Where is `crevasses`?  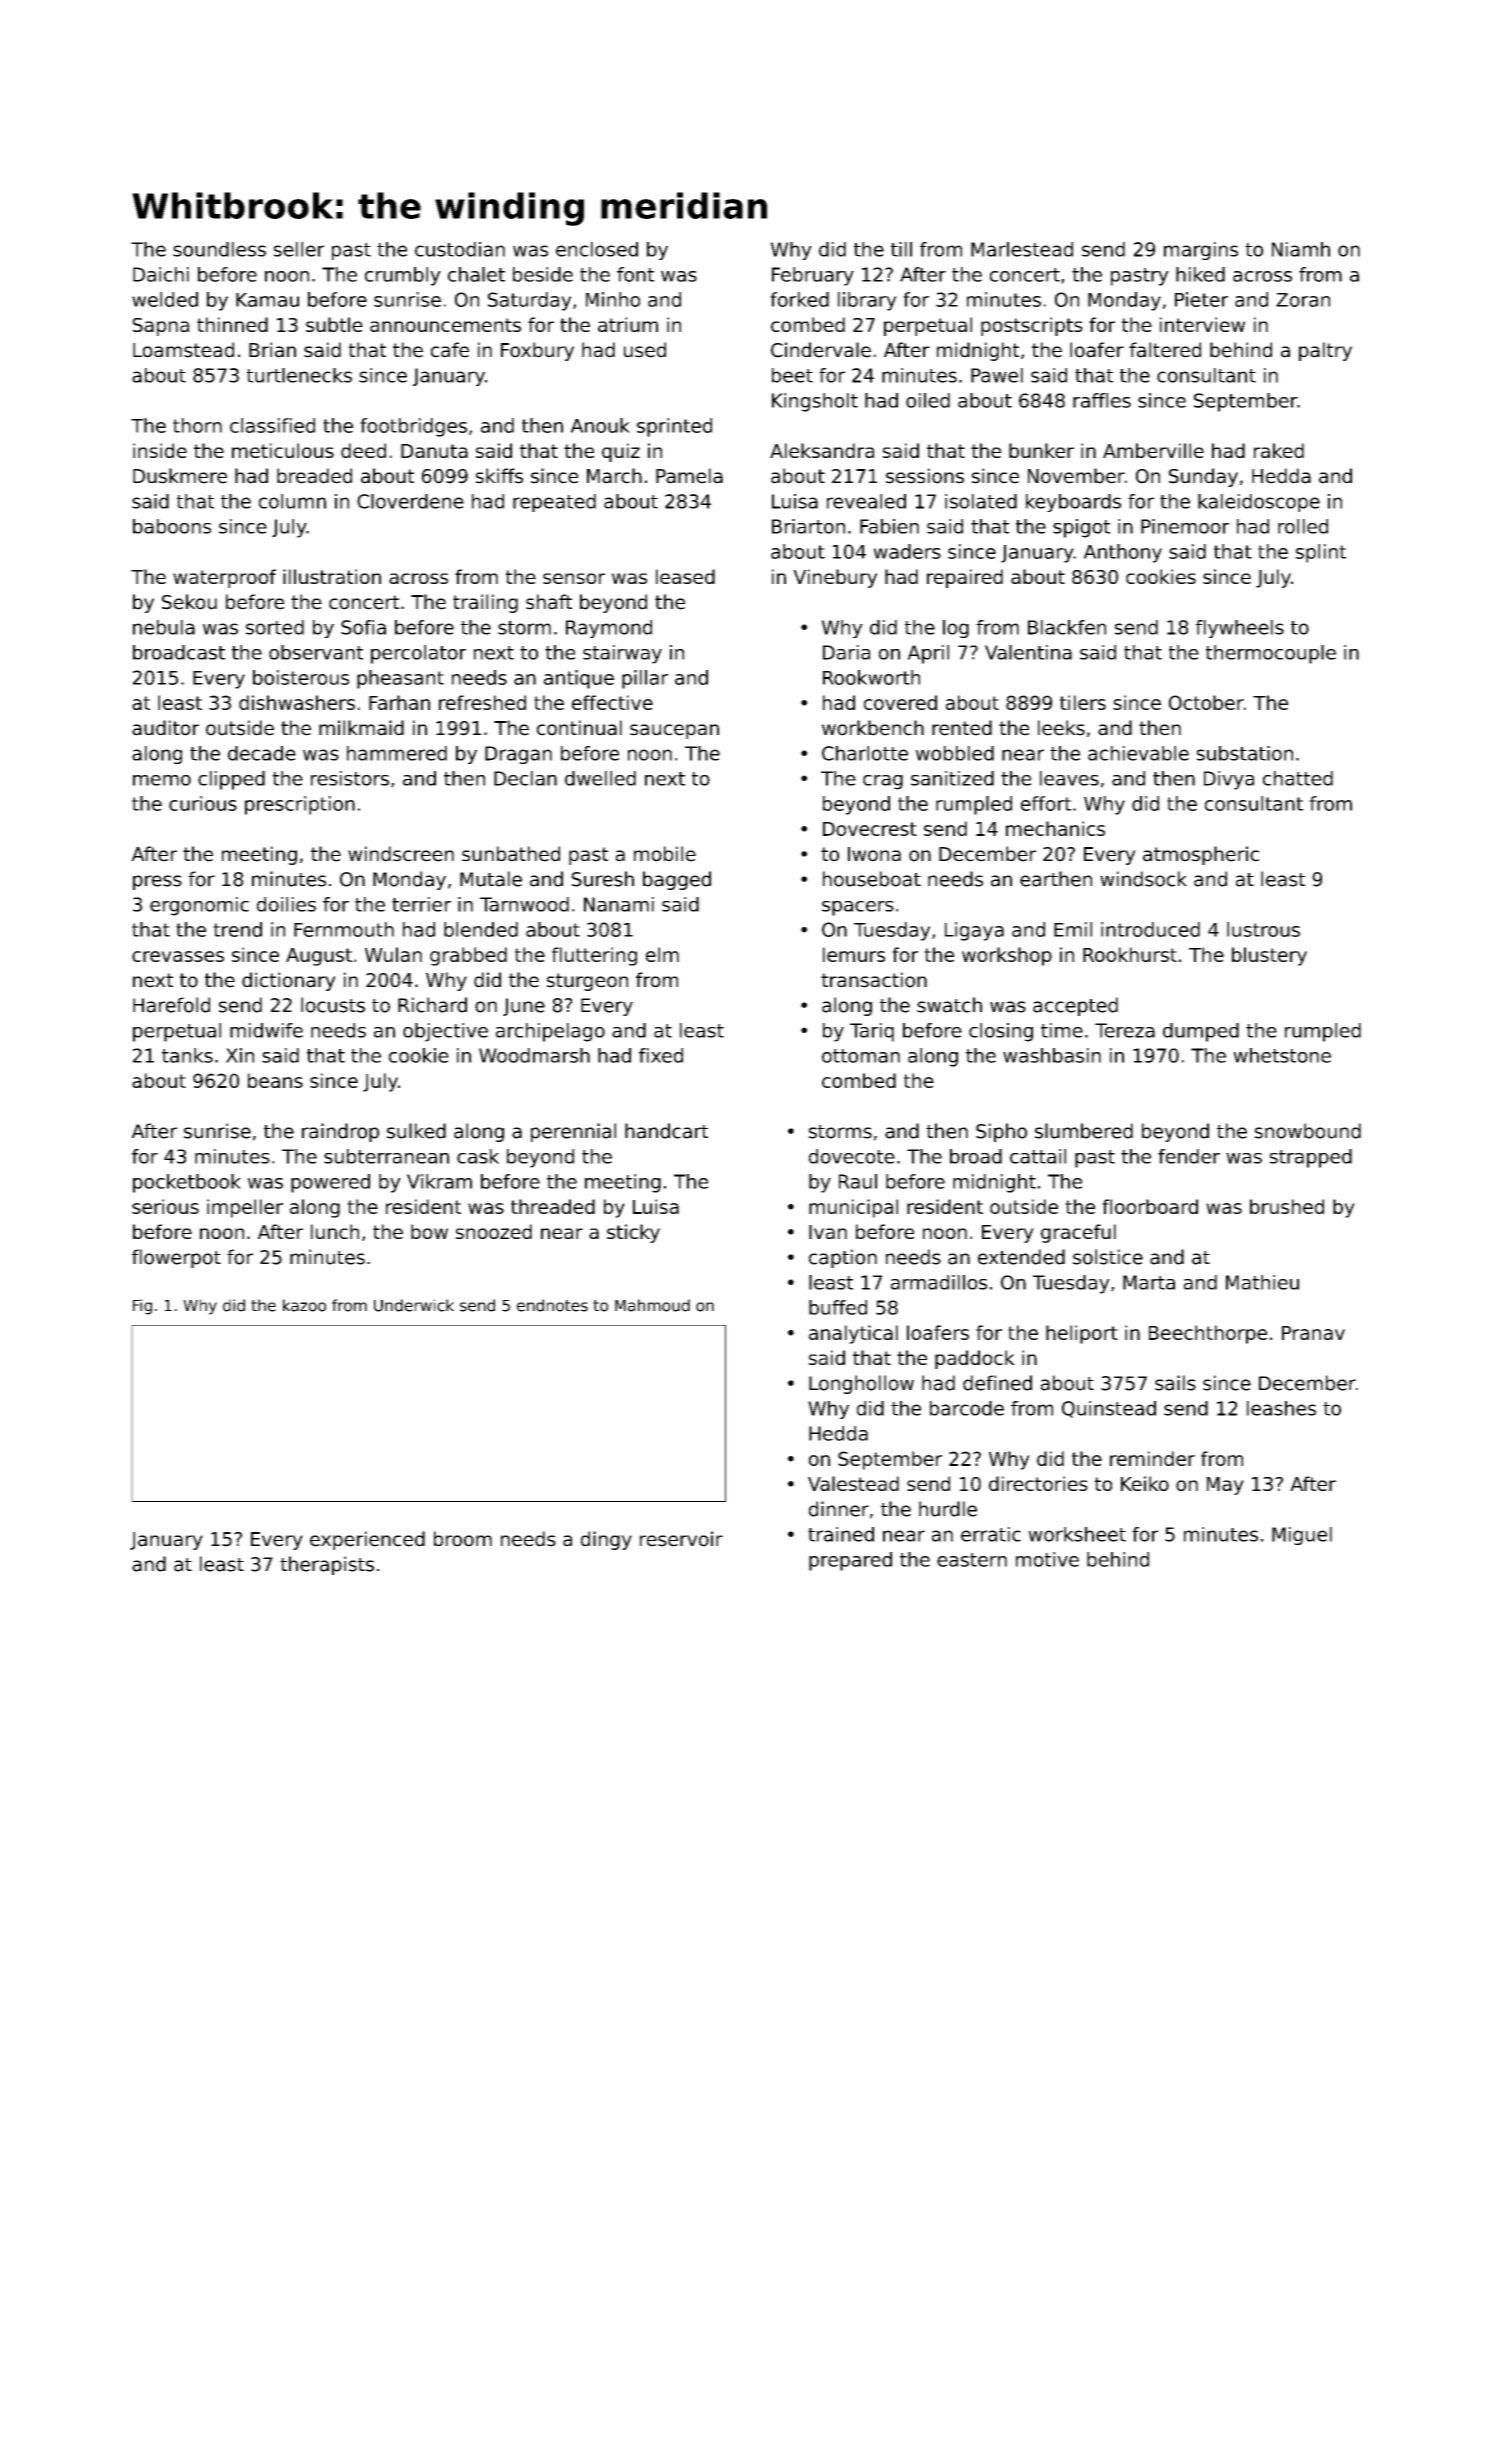
crevasses is located at coordinates (178, 956).
